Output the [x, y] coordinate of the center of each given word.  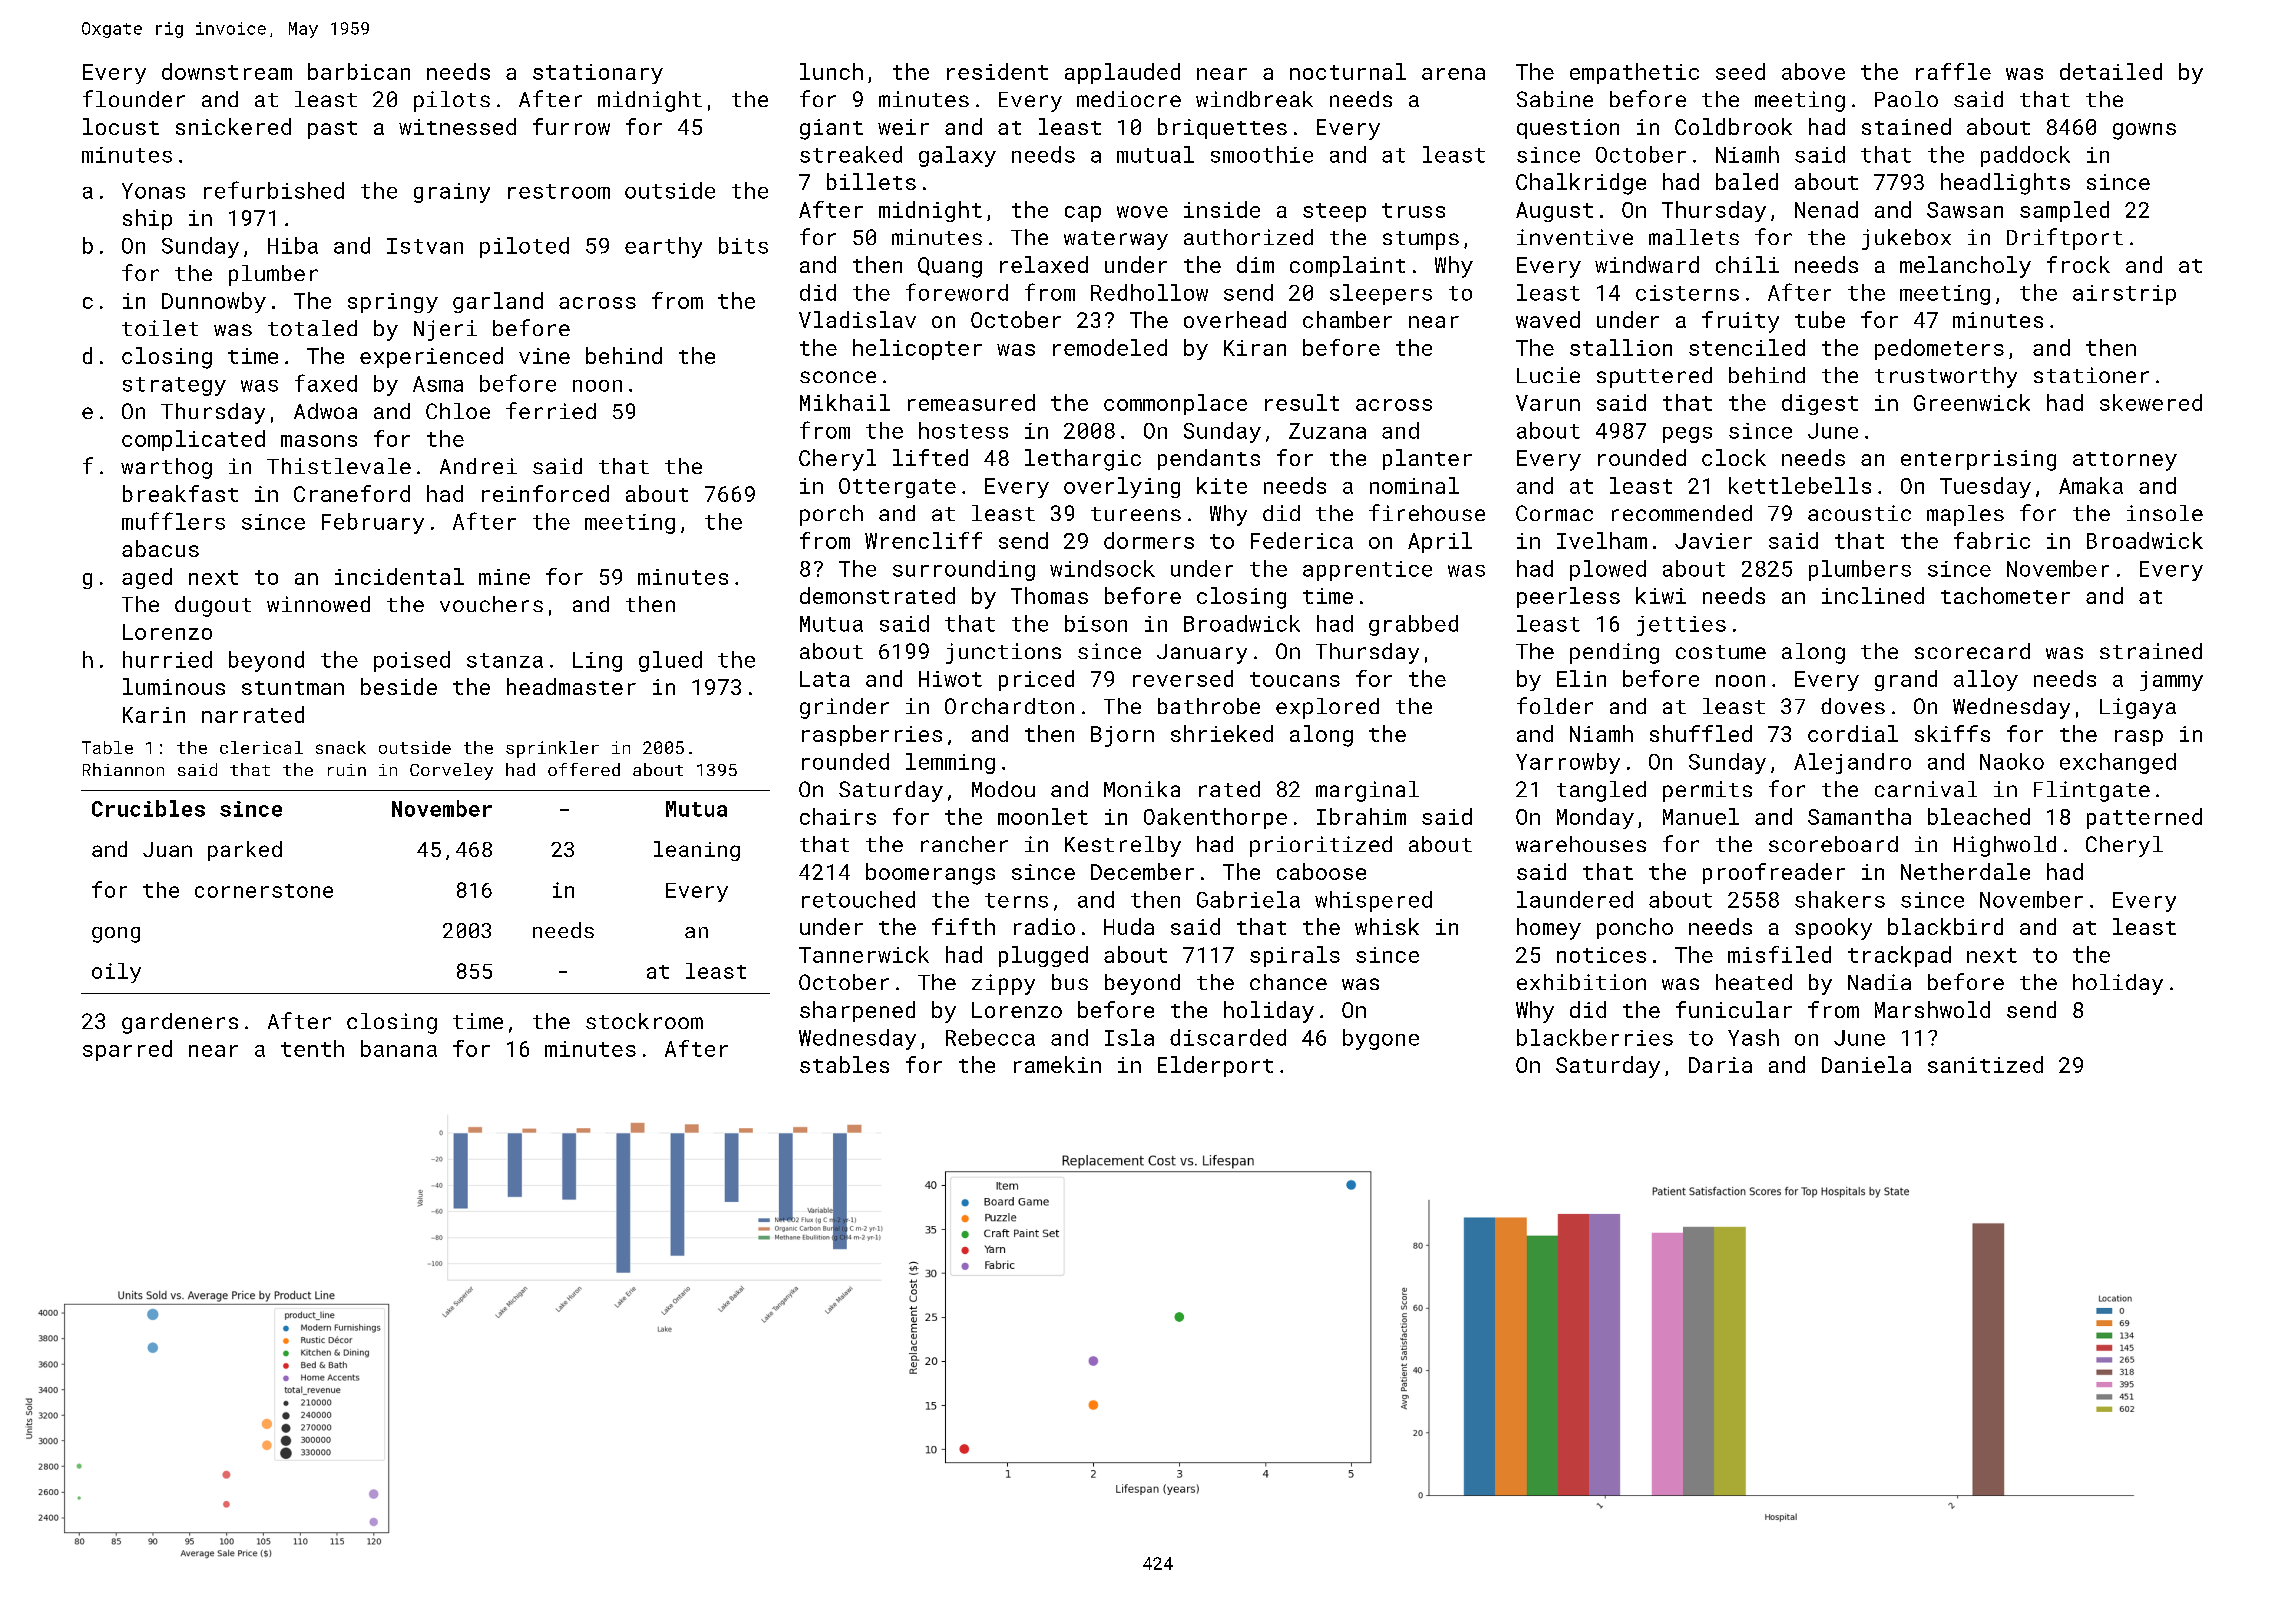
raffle [1953, 71]
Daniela [1866, 1064]
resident [997, 71]
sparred [127, 1050]
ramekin [1057, 1064]
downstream [227, 71]
